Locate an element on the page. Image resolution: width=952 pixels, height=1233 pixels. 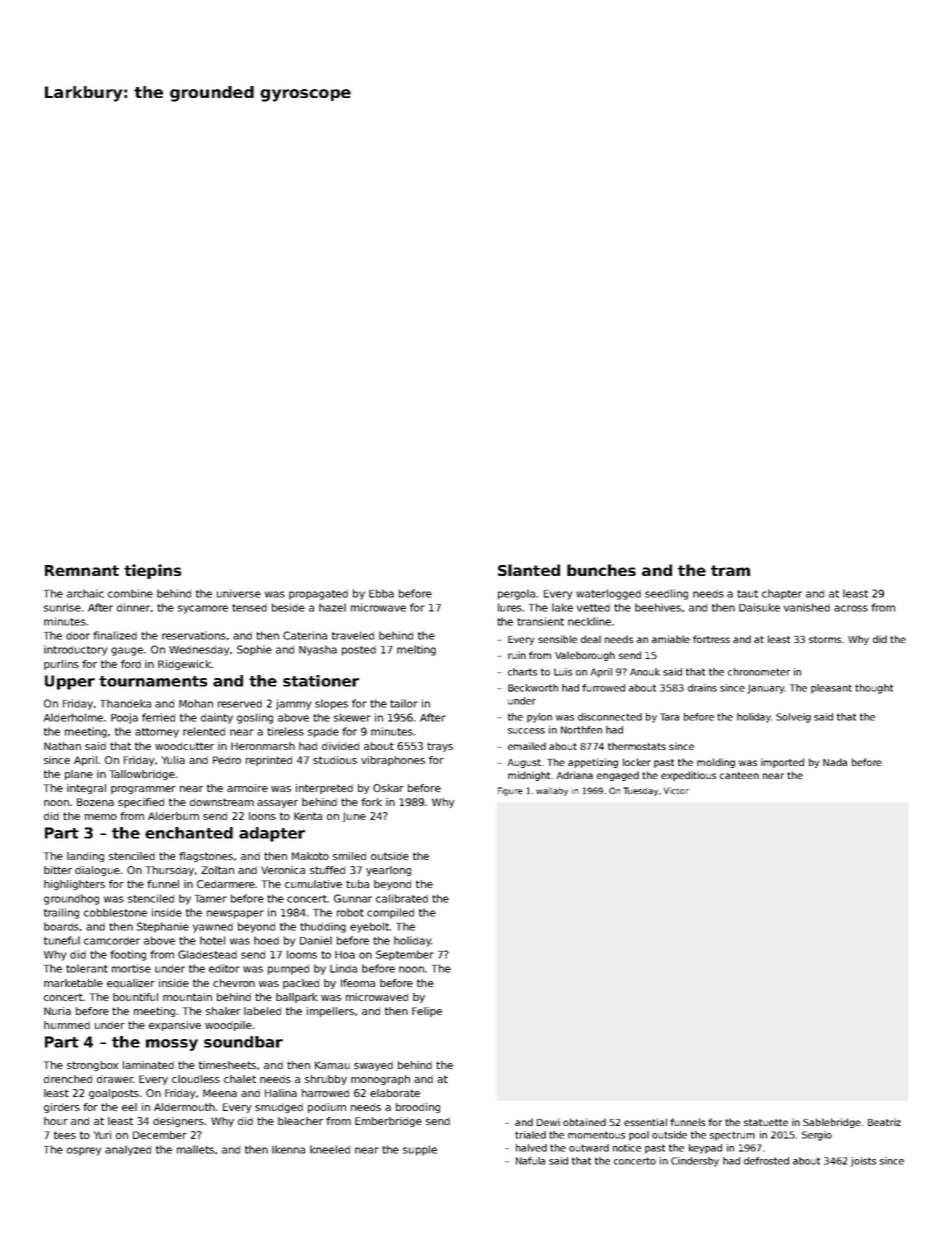
tram is located at coordinates (730, 570).
